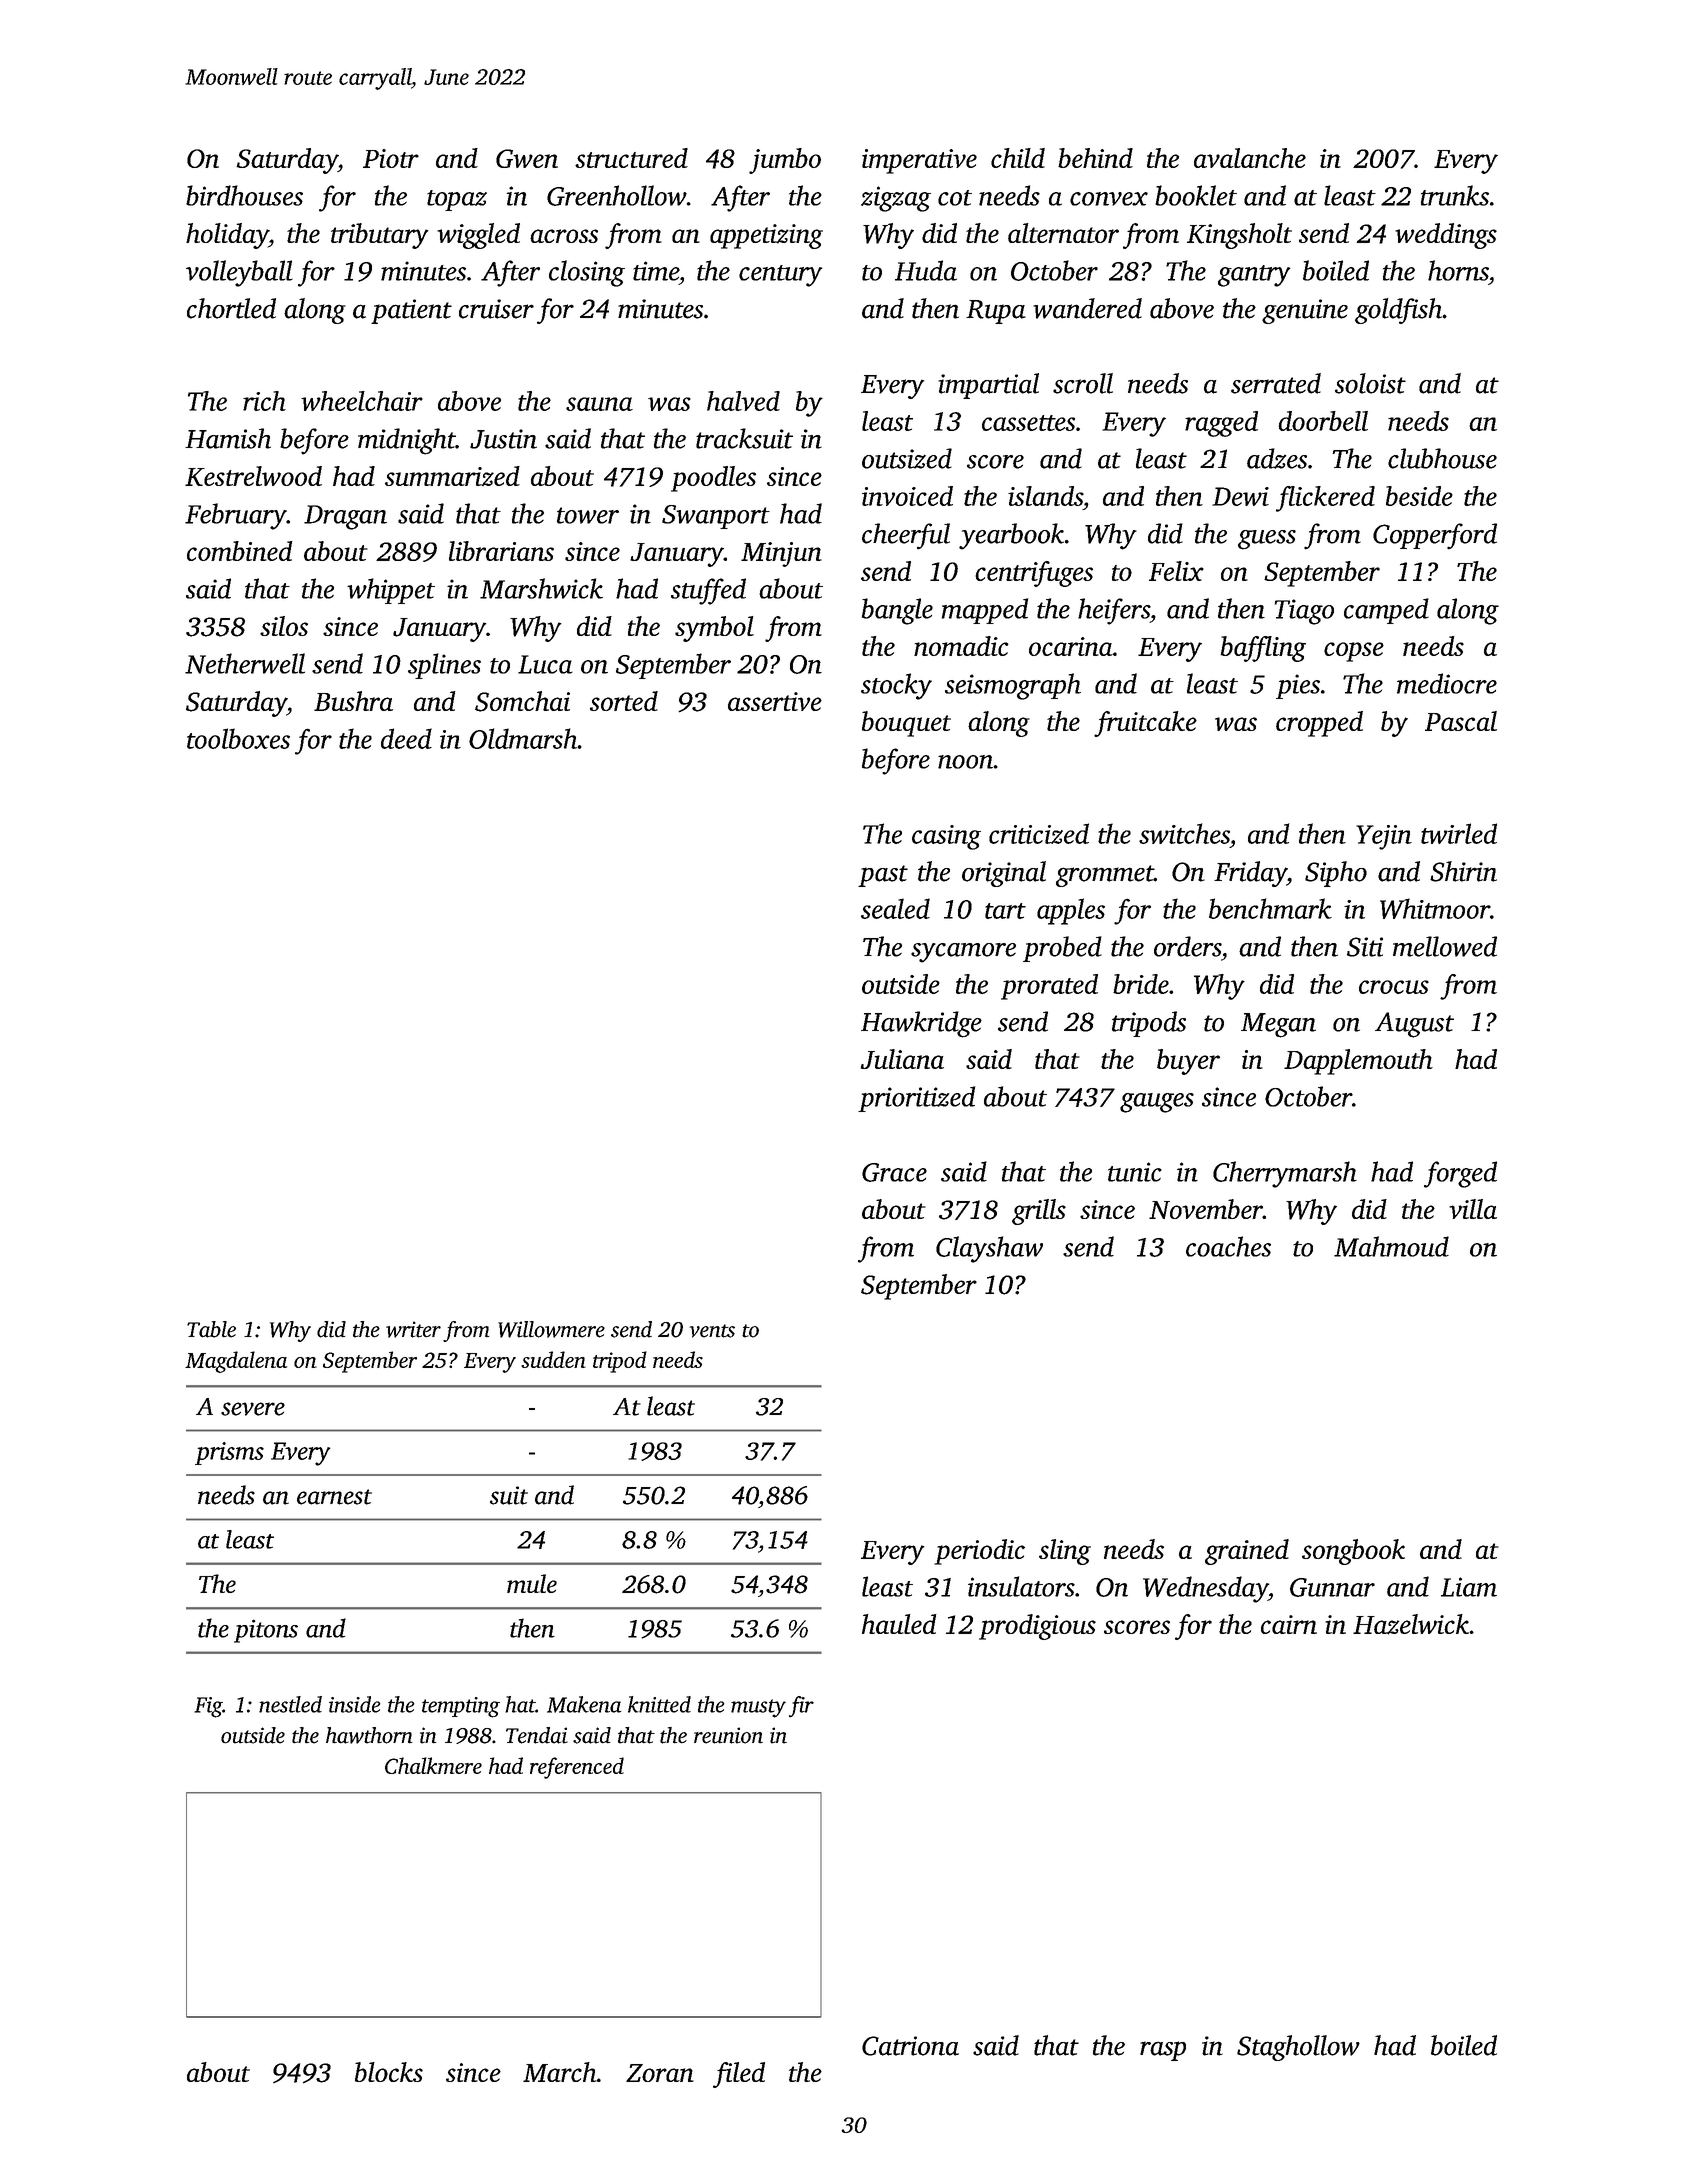  What do you see at coordinates (389, 2072) in the screenshot?
I see `blocks` at bounding box center [389, 2072].
